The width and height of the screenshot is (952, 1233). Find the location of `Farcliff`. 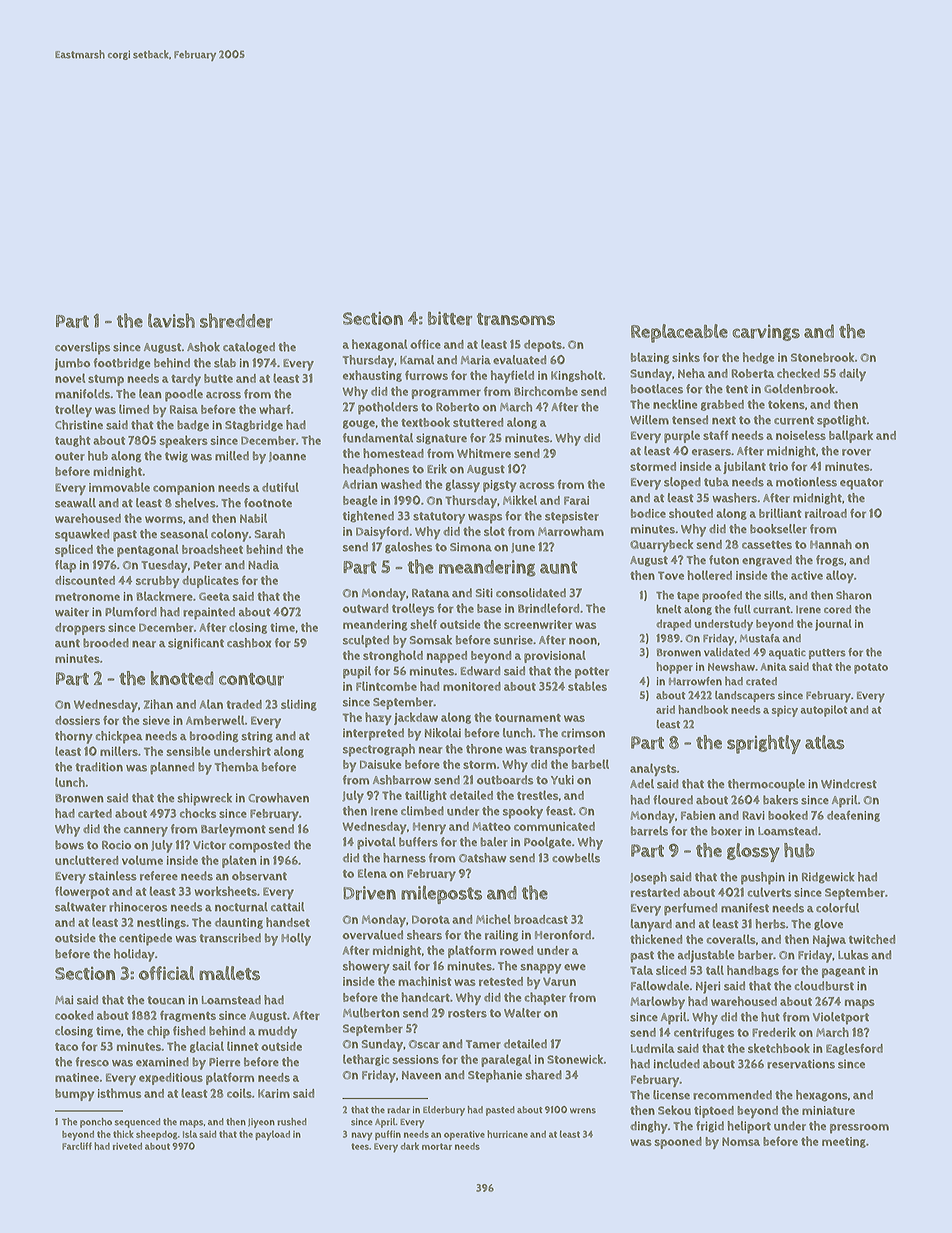

Farcliff is located at coordinates (77, 1146).
